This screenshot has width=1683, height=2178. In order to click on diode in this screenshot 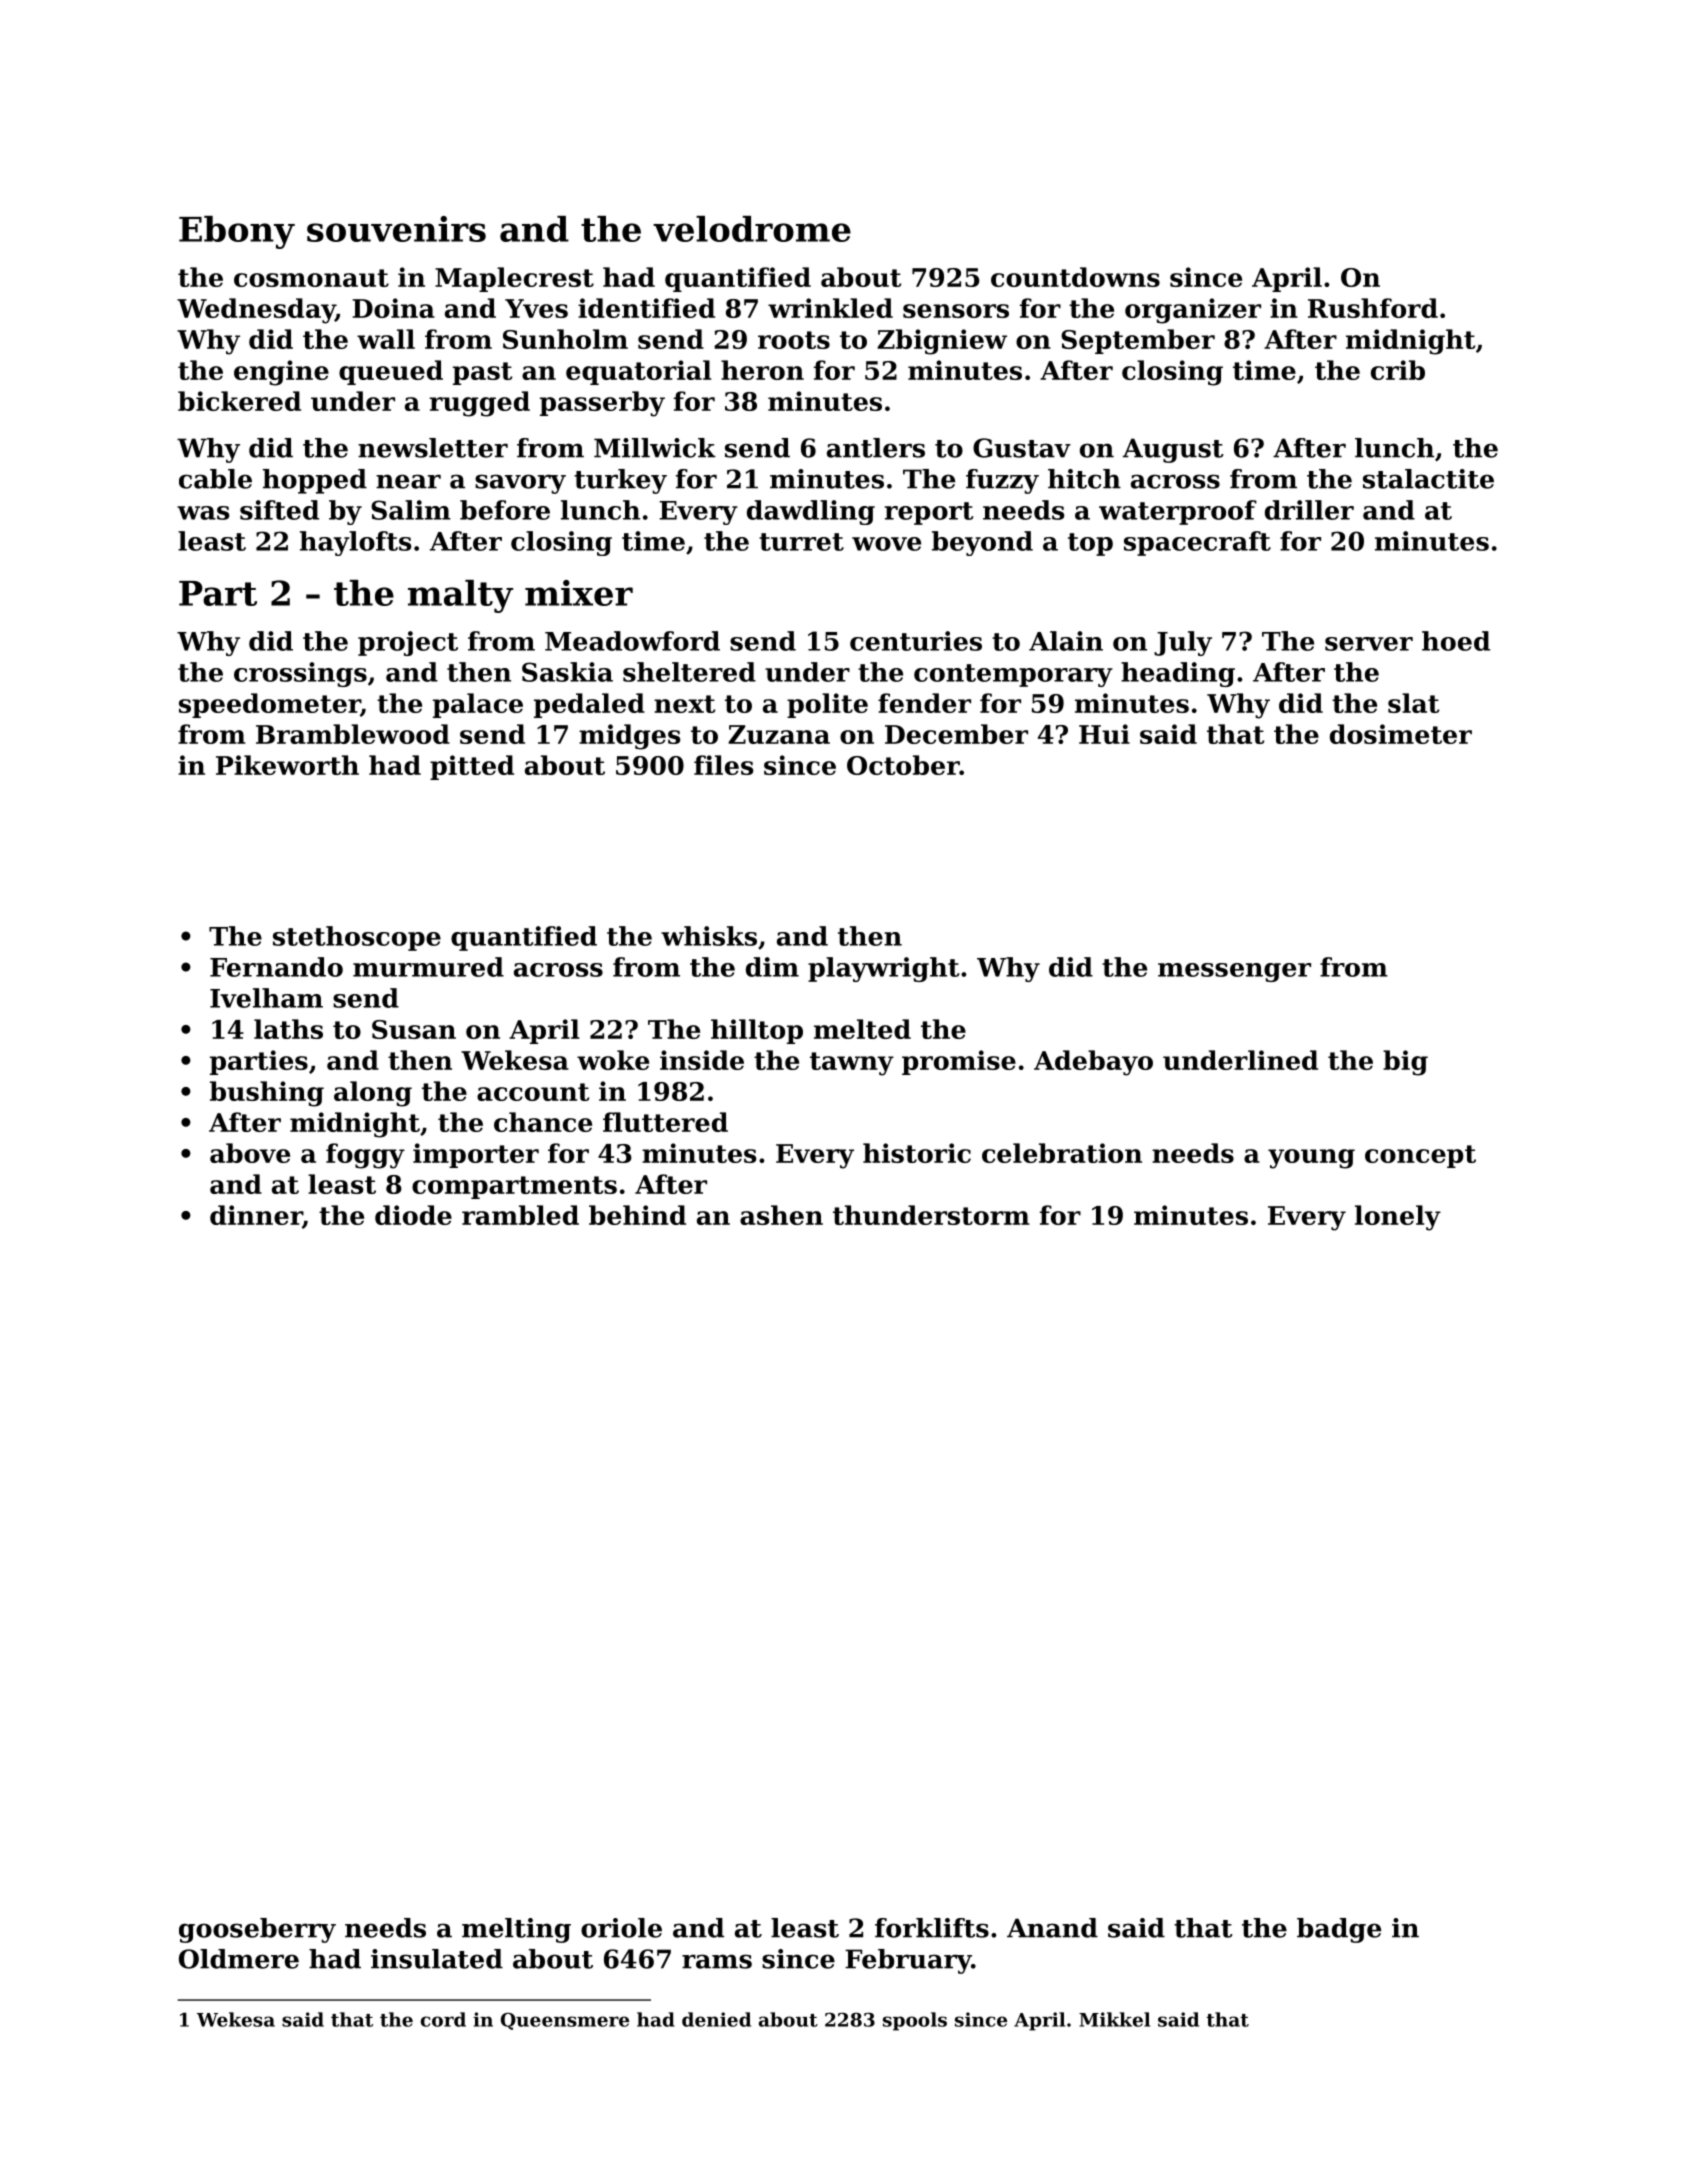, I will do `click(413, 1215)`.
